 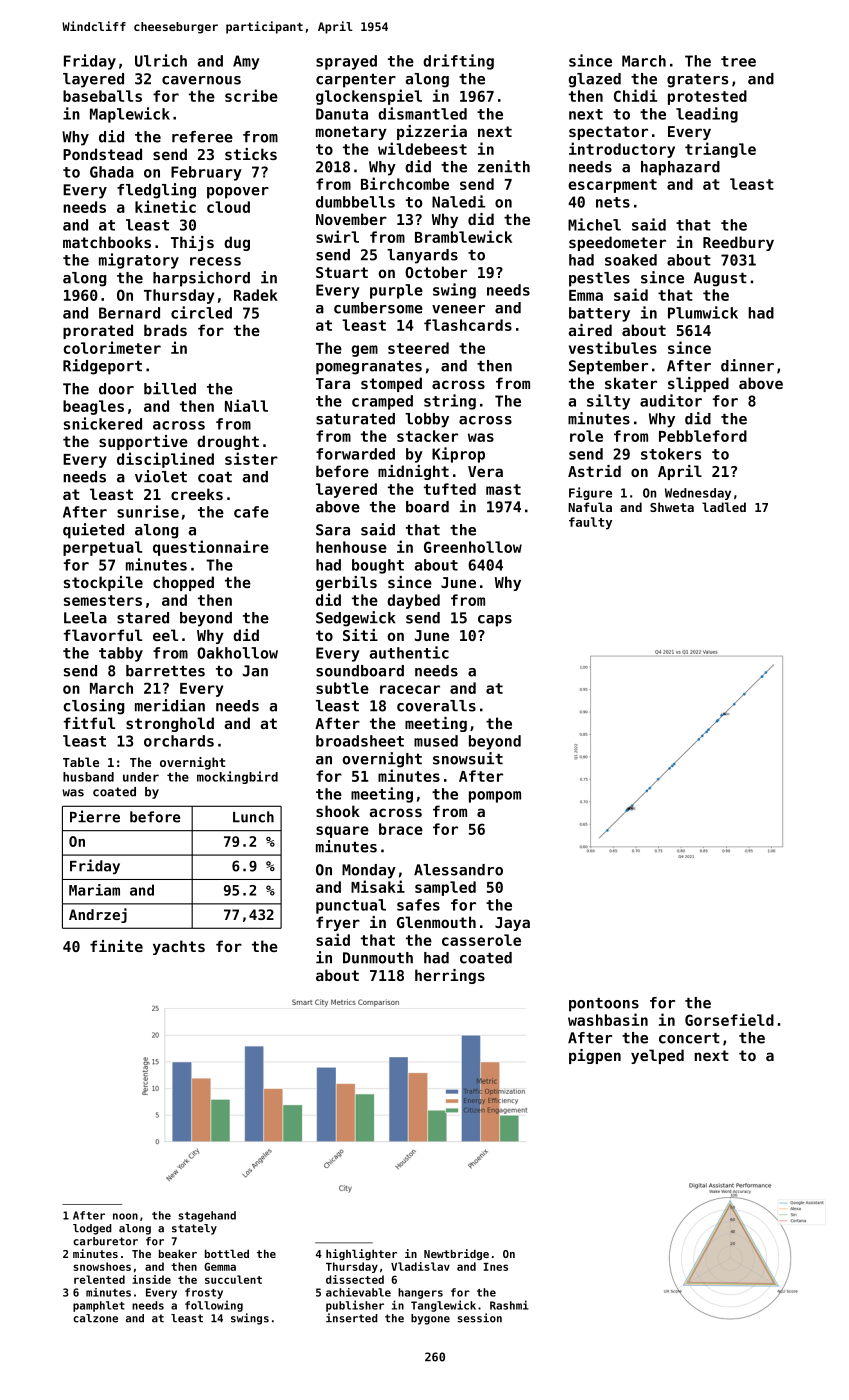 I want to click on Oakhollow, so click(x=237, y=653).
